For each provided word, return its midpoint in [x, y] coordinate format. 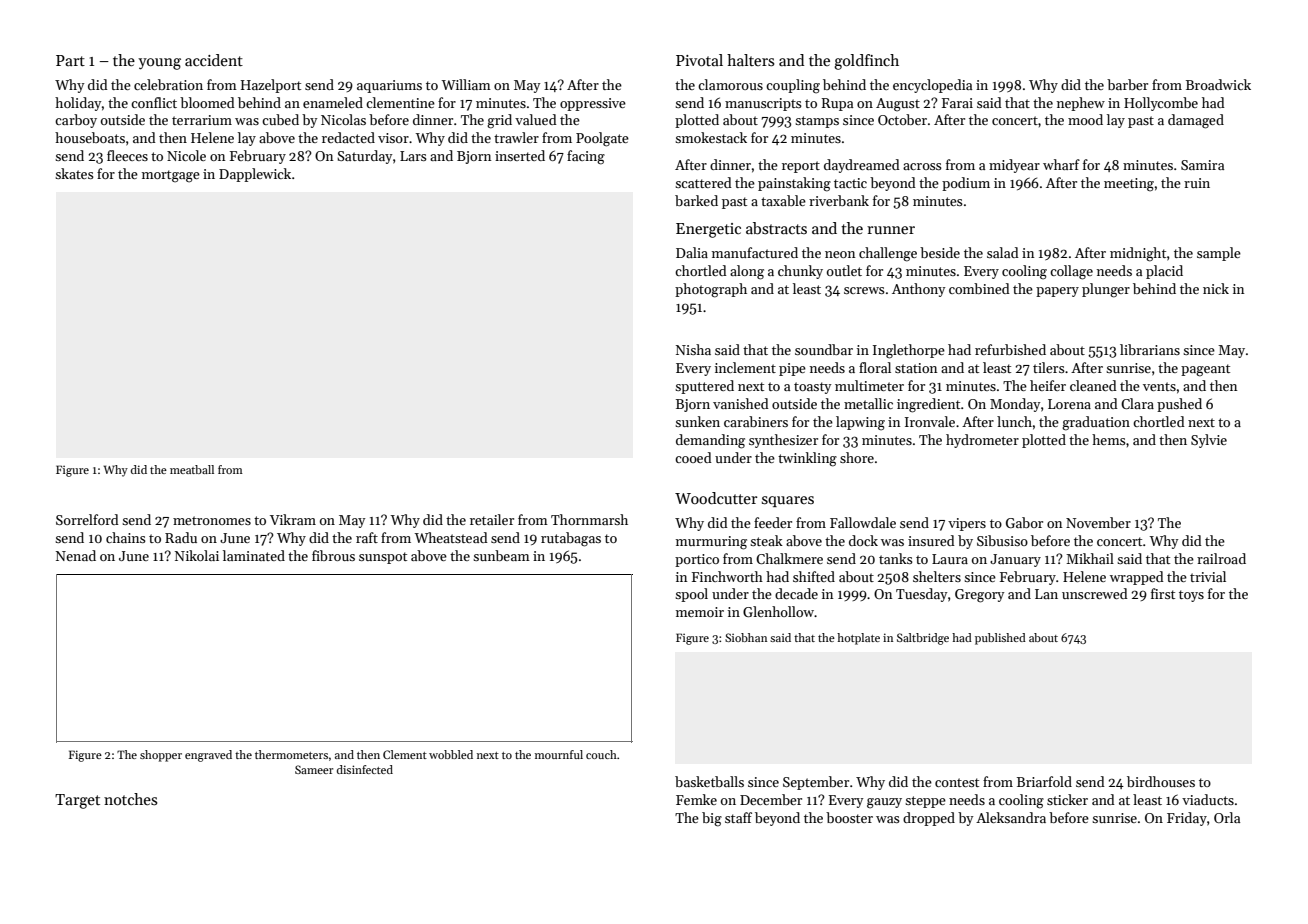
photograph [711, 290]
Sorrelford [87, 519]
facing [586, 157]
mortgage [171, 176]
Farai [957, 103]
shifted [814, 576]
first [1163, 593]
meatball [192, 469]
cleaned [1093, 385]
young [159, 64]
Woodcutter [716, 498]
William [466, 84]
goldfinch [866, 62]
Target [77, 801]
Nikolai [197, 555]
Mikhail [1090, 558]
